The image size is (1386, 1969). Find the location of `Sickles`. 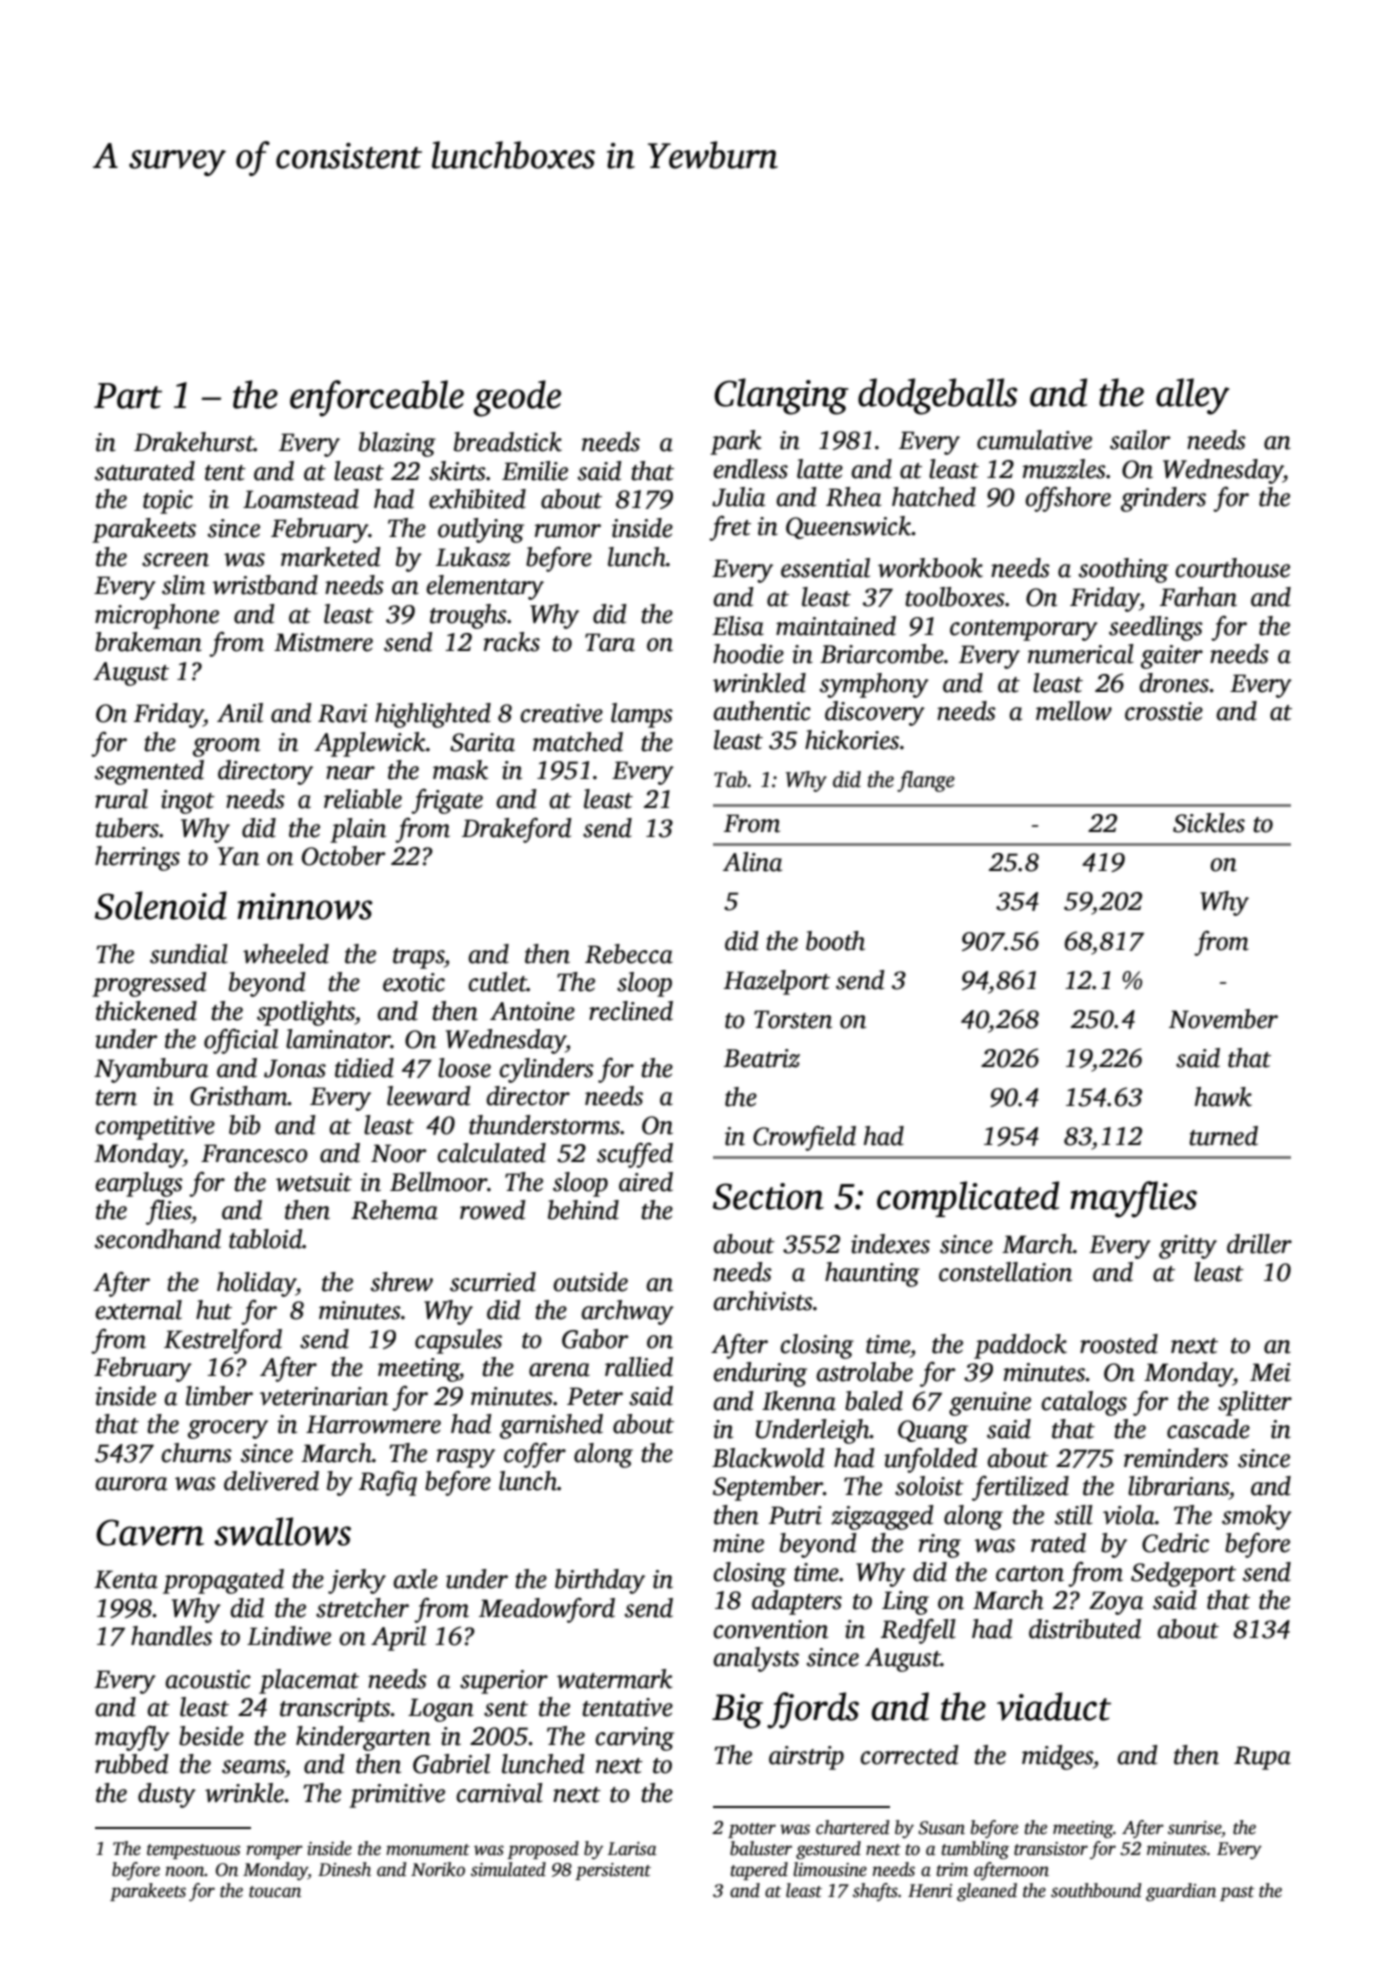

Sickles is located at coordinates (1209, 823).
